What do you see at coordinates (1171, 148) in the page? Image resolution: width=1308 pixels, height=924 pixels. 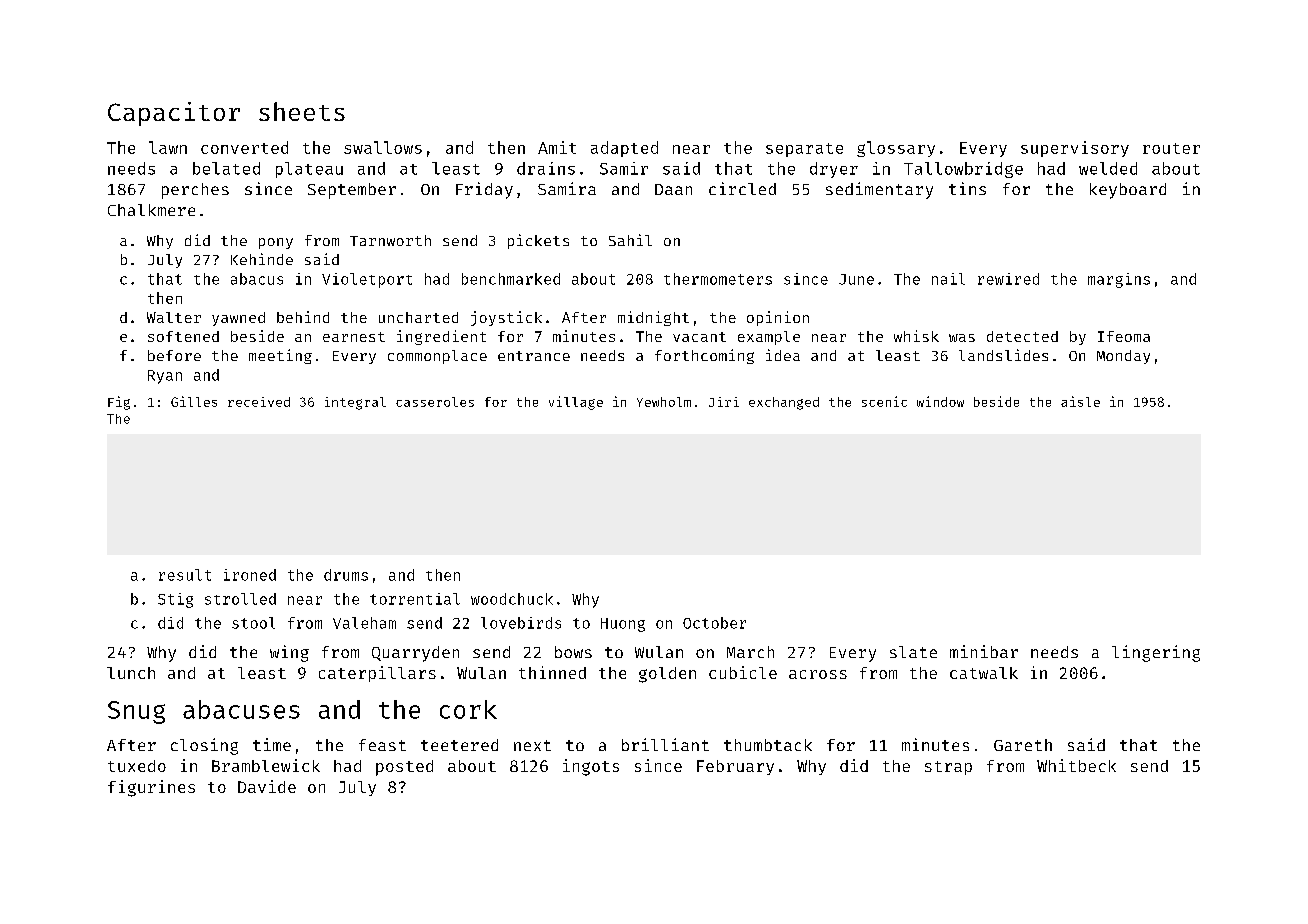 I see `router` at bounding box center [1171, 148].
